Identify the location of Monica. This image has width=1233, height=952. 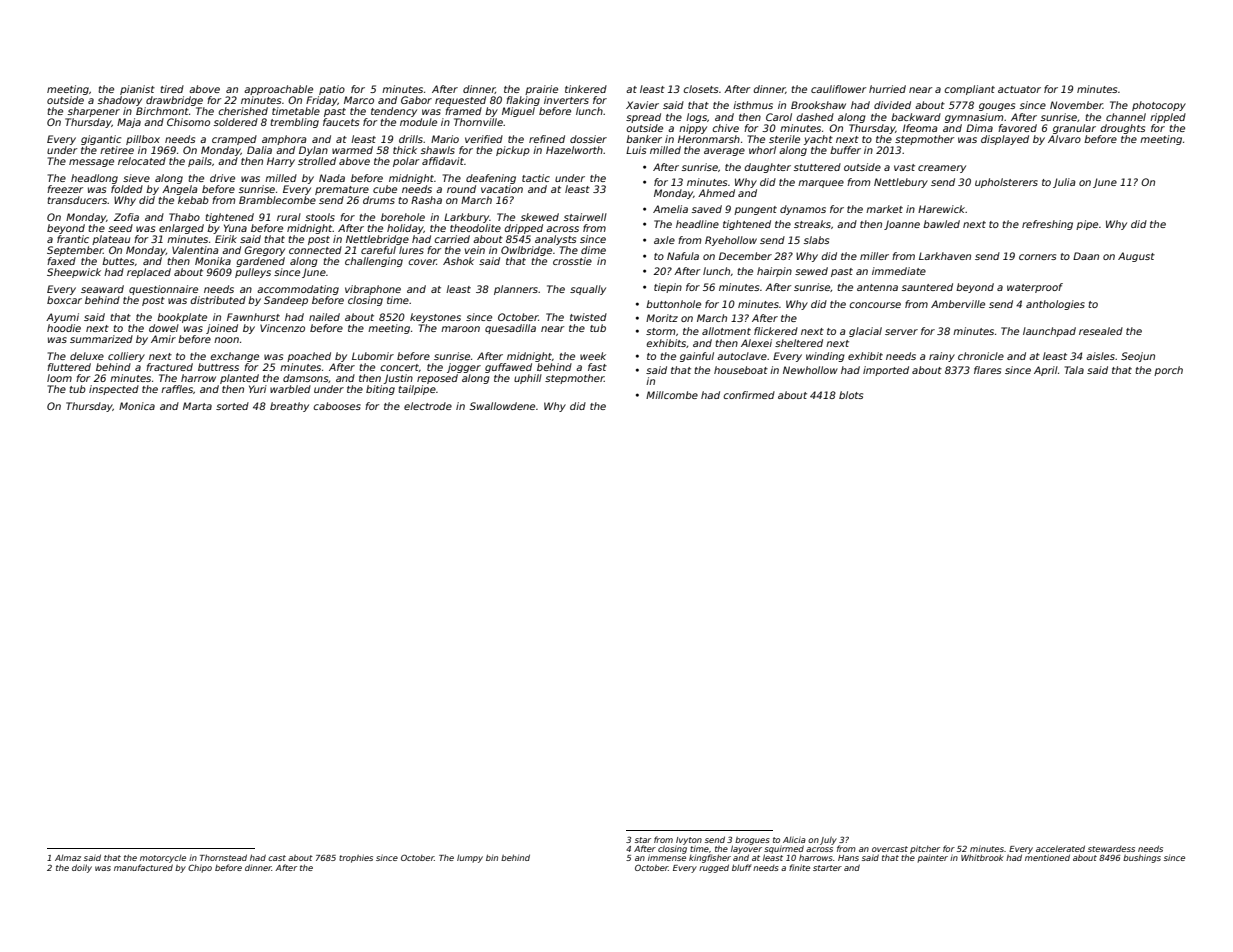
(137, 406).
